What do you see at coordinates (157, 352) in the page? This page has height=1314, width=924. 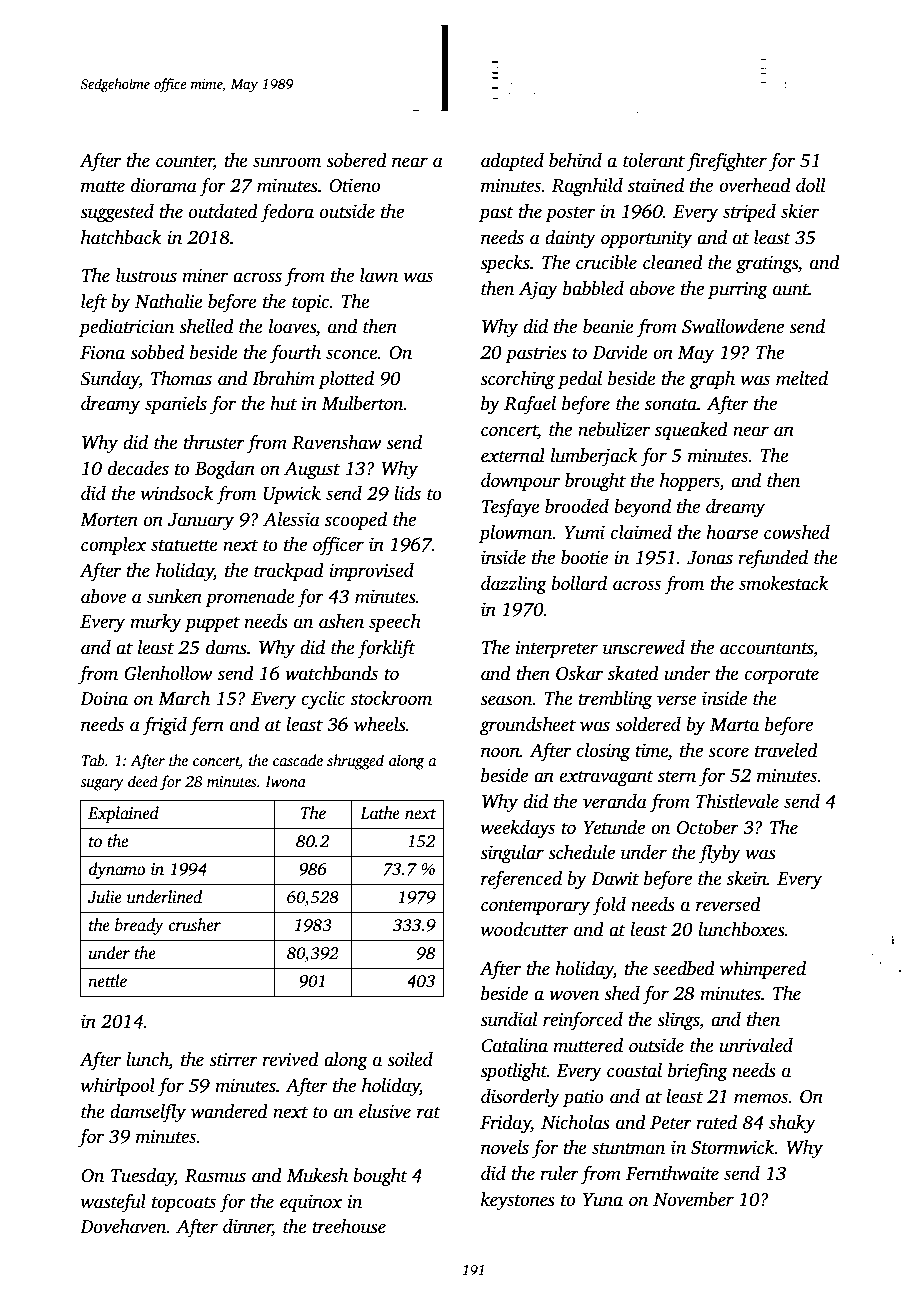 I see `sobbed` at bounding box center [157, 352].
